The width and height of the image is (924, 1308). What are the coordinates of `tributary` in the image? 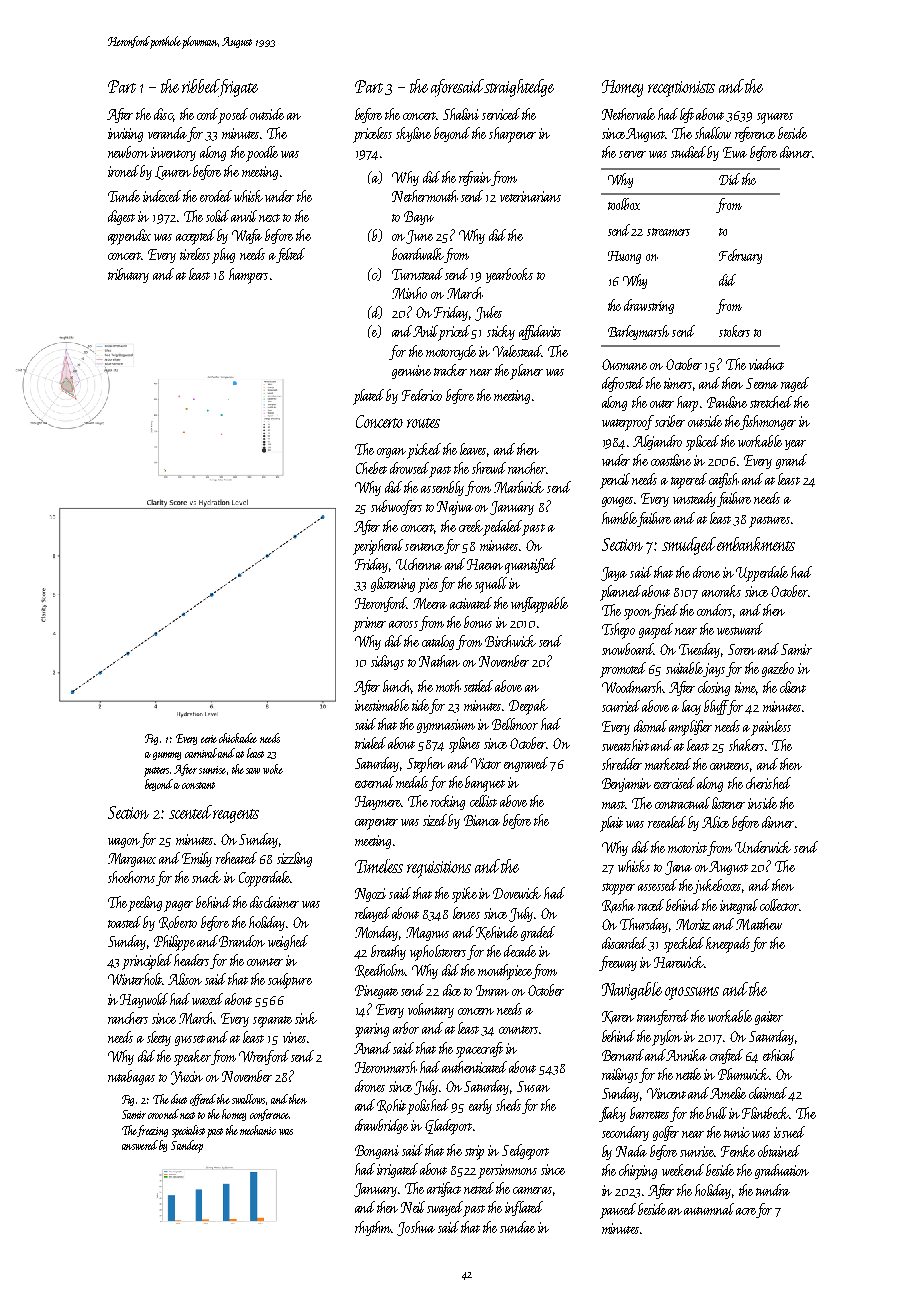 It's located at (128, 275).
